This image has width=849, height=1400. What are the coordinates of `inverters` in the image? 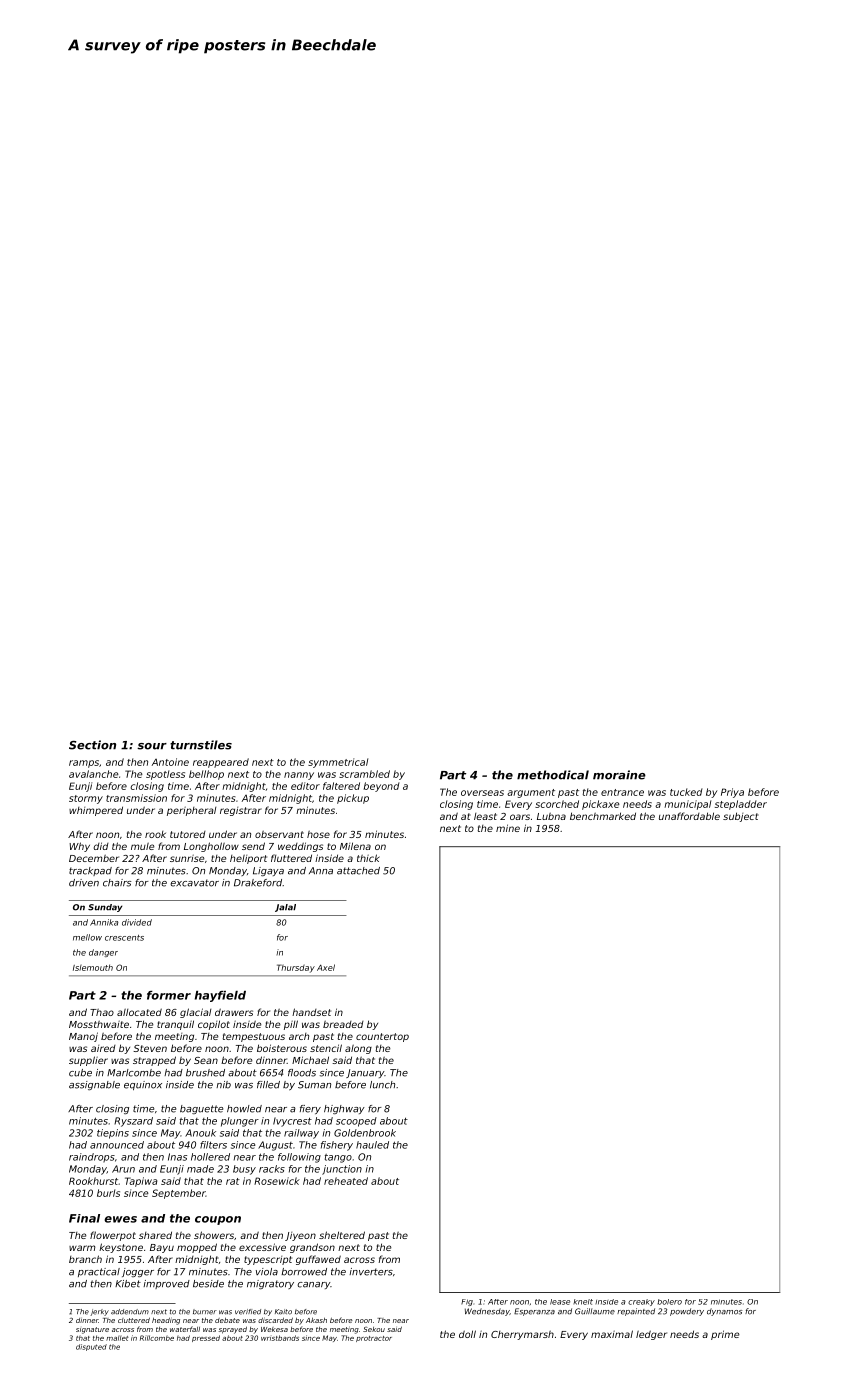 It's located at (371, 1272).
